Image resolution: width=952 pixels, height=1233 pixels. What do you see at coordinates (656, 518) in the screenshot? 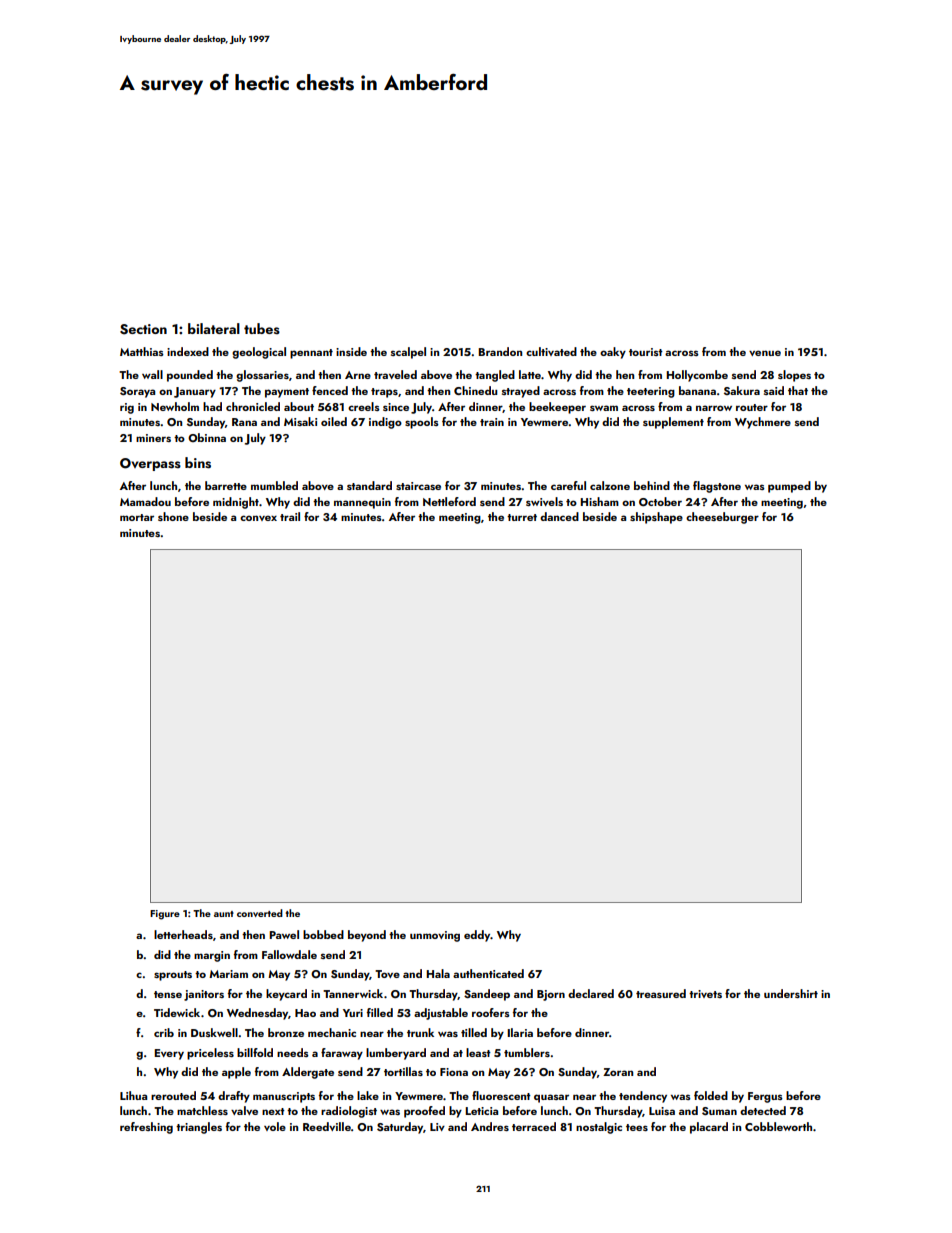
I see `shipshape` at bounding box center [656, 518].
